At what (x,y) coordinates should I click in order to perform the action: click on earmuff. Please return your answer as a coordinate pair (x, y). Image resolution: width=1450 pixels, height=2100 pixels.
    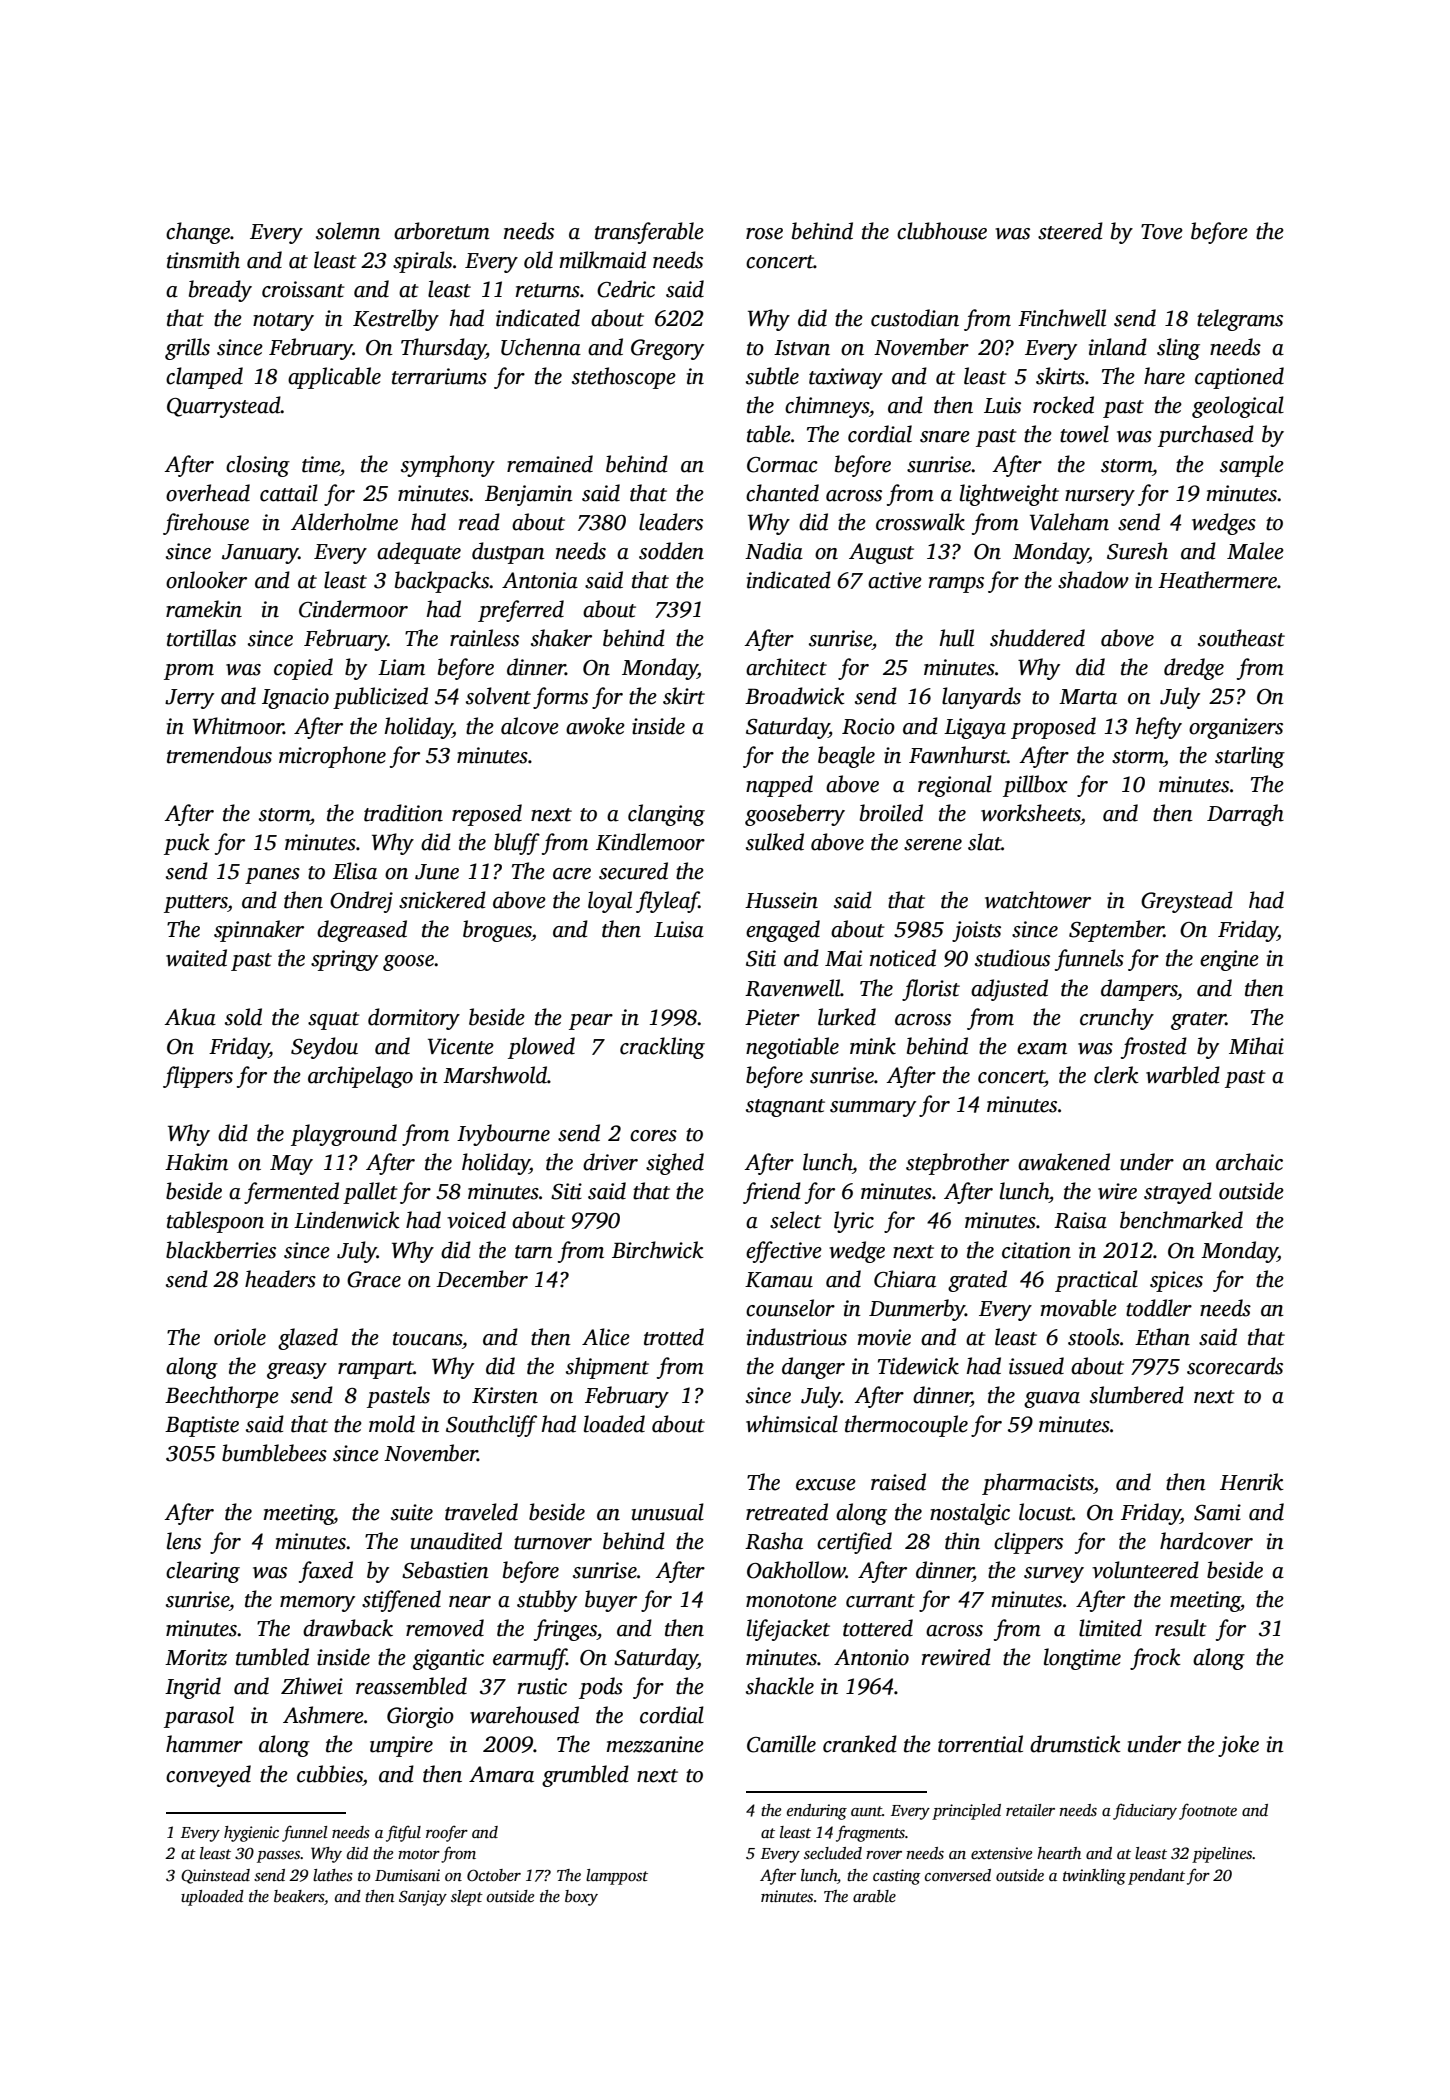
    Looking at the image, I should click on (530, 1659).
